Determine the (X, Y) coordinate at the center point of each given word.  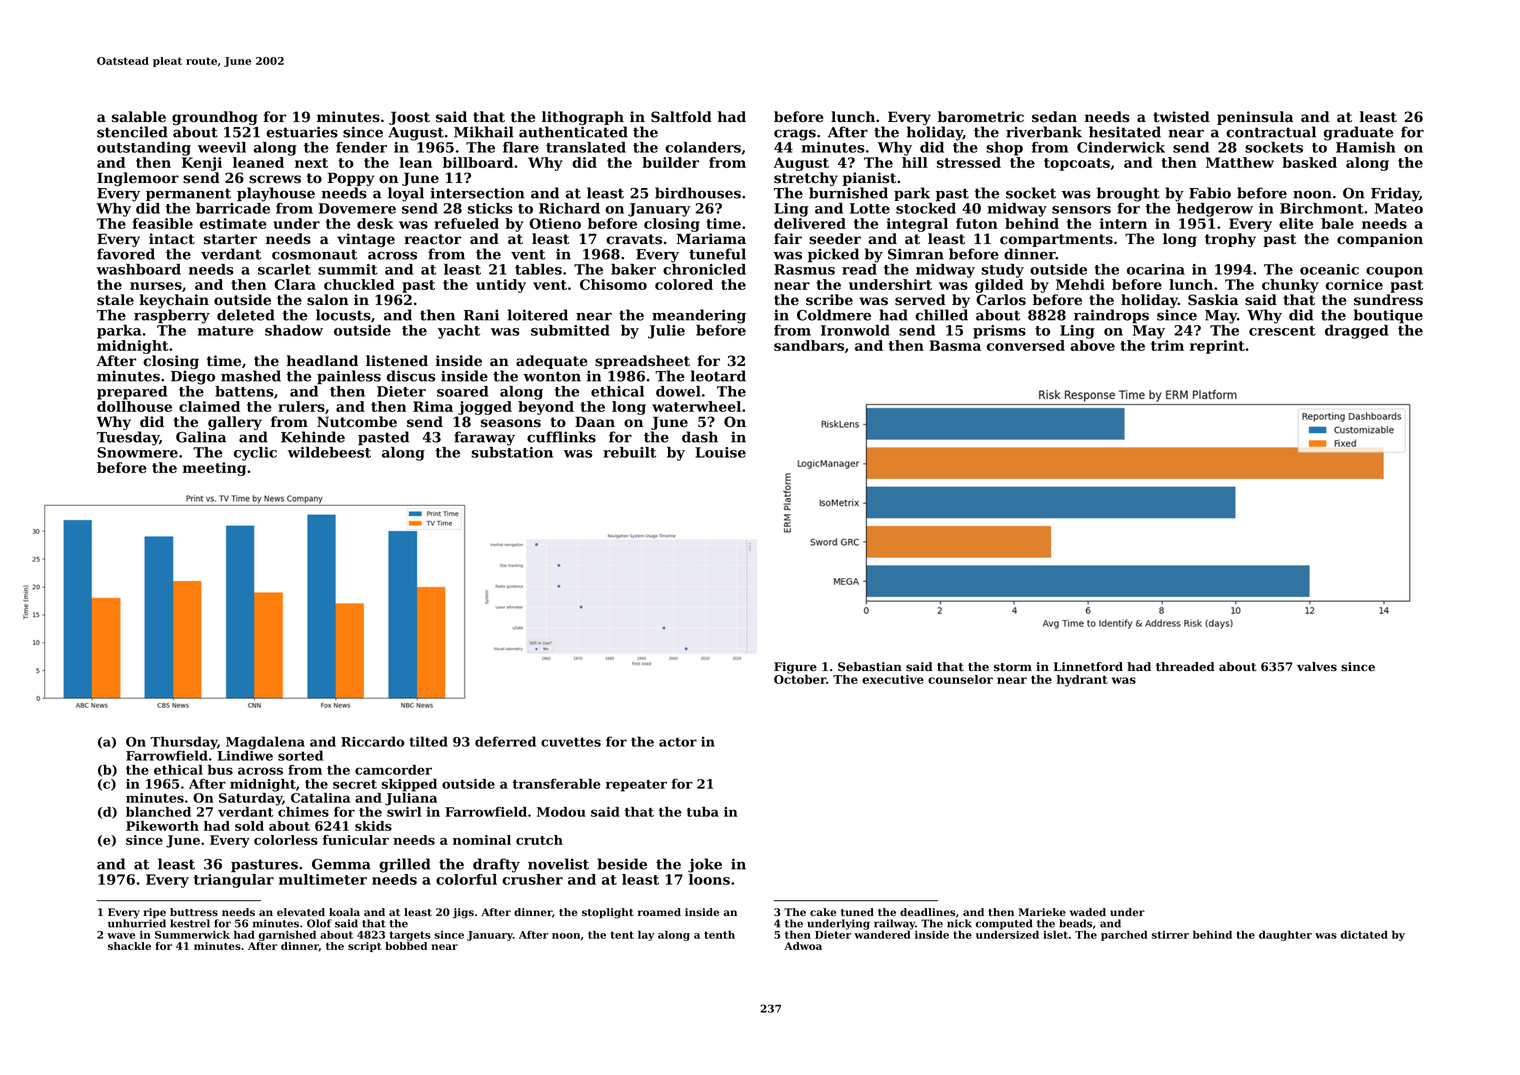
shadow (294, 330)
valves (1317, 667)
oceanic (1329, 269)
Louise (720, 452)
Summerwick (192, 934)
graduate (1358, 133)
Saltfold (681, 117)
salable (139, 117)
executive (893, 679)
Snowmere (137, 452)
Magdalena (265, 743)
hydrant (1082, 681)
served (920, 300)
